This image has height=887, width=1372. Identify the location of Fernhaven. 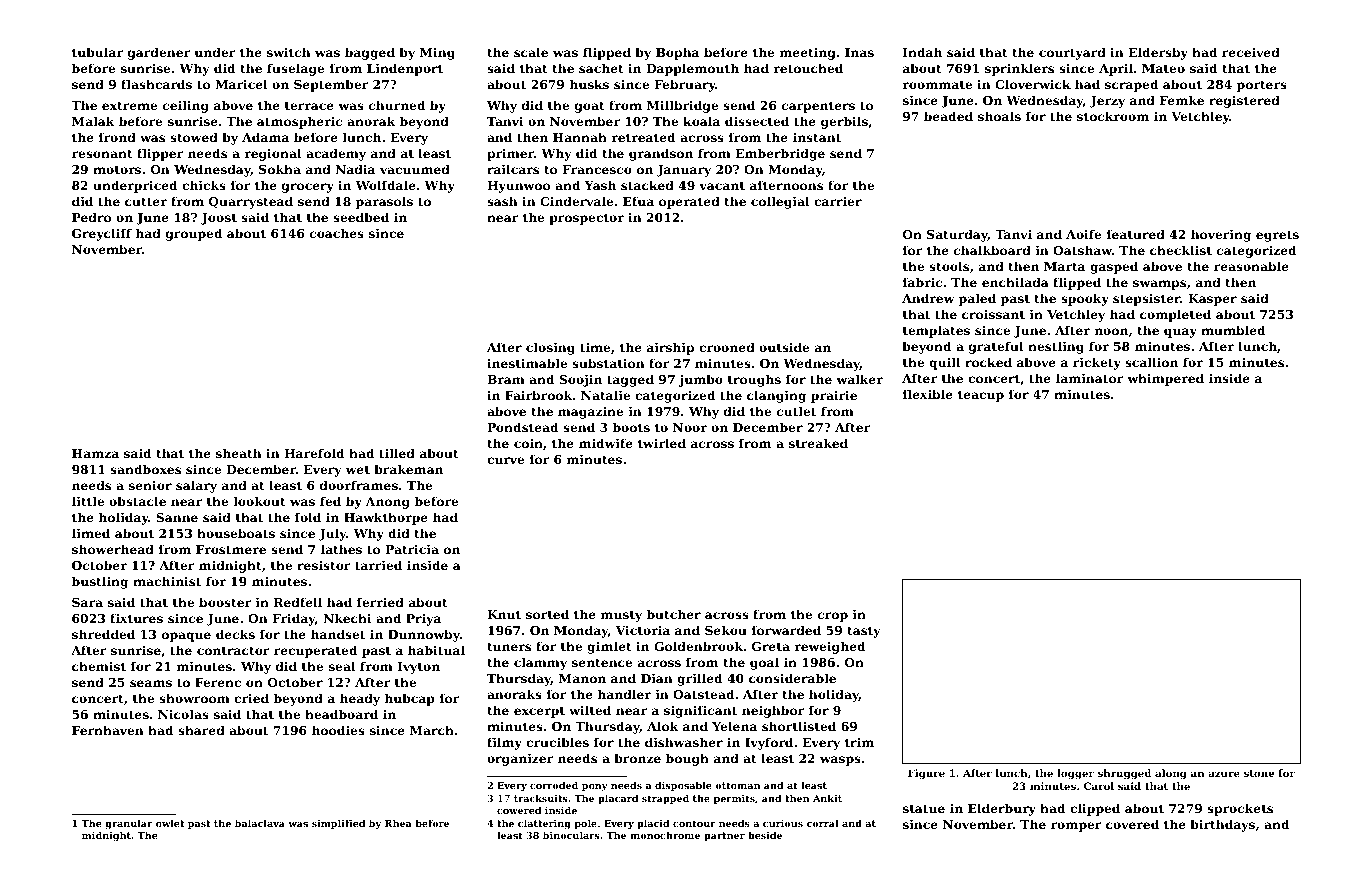
(108, 730).
